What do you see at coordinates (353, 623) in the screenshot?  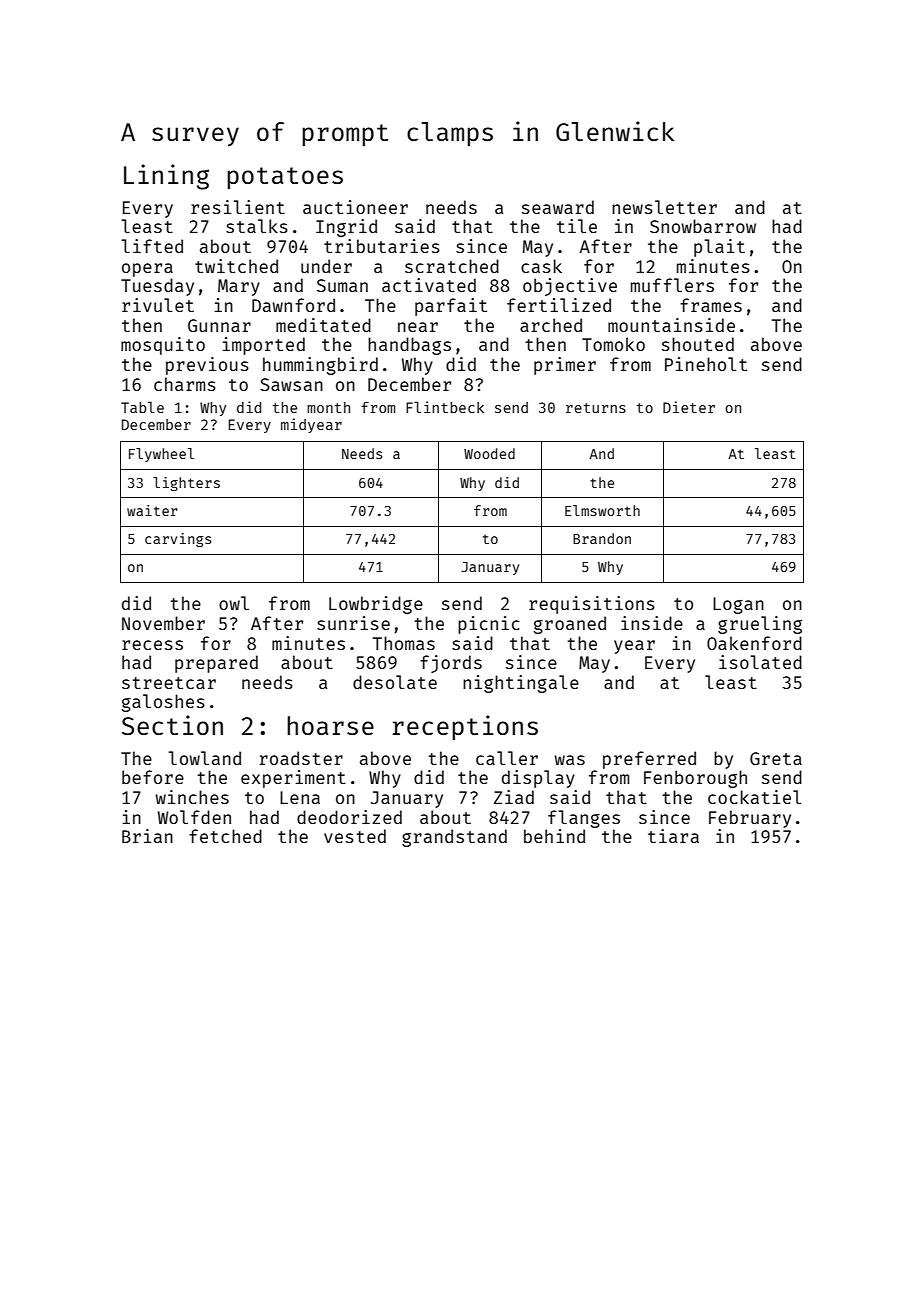 I see `sunrise` at bounding box center [353, 623].
